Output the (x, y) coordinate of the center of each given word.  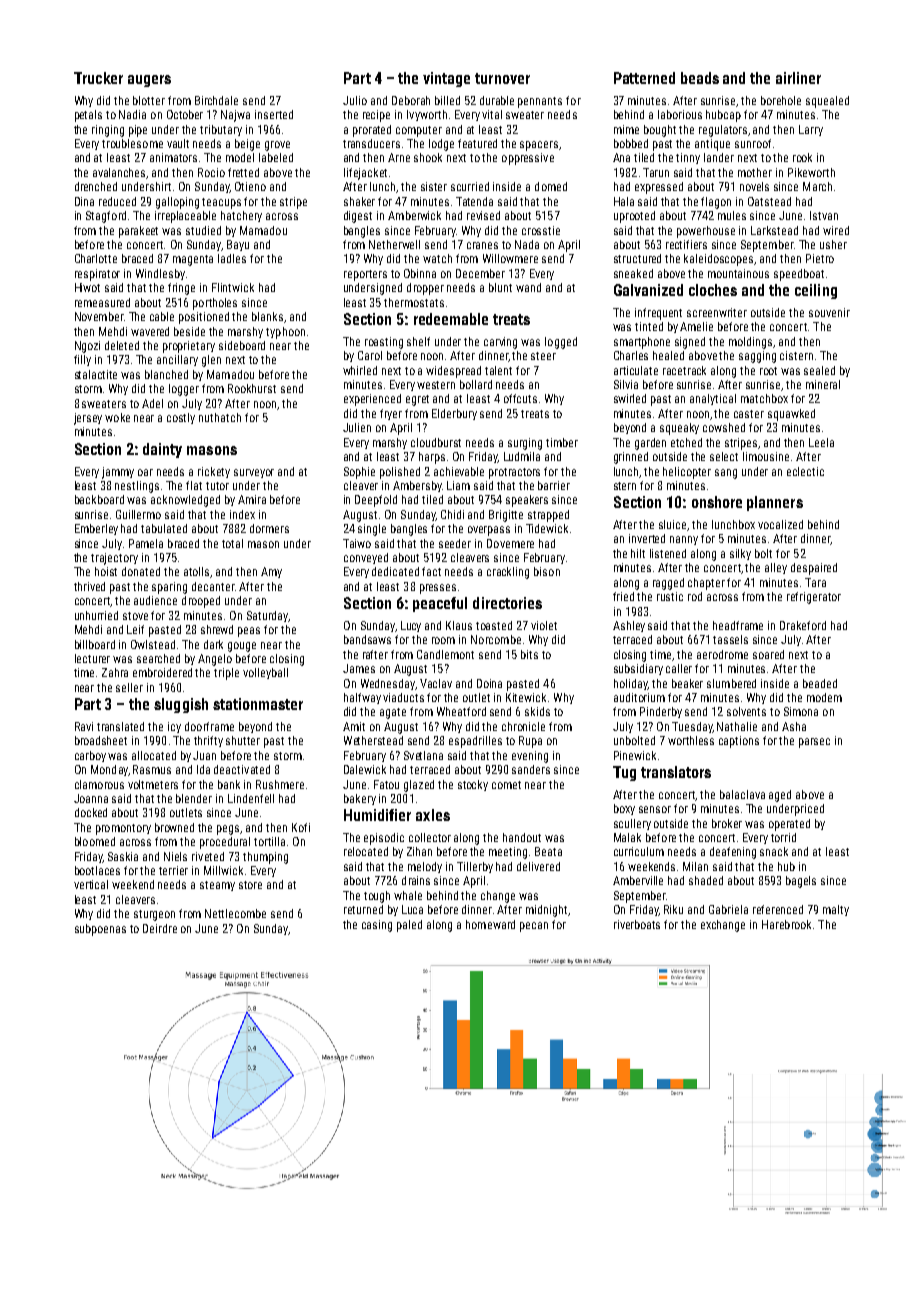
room (443, 640)
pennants (540, 102)
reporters (365, 275)
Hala (624, 201)
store (250, 885)
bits (529, 654)
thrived (89, 586)
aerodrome (722, 654)
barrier (554, 485)
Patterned (644, 78)
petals (88, 116)
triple (226, 674)
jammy (118, 473)
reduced (117, 201)
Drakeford (803, 625)
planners (775, 503)
